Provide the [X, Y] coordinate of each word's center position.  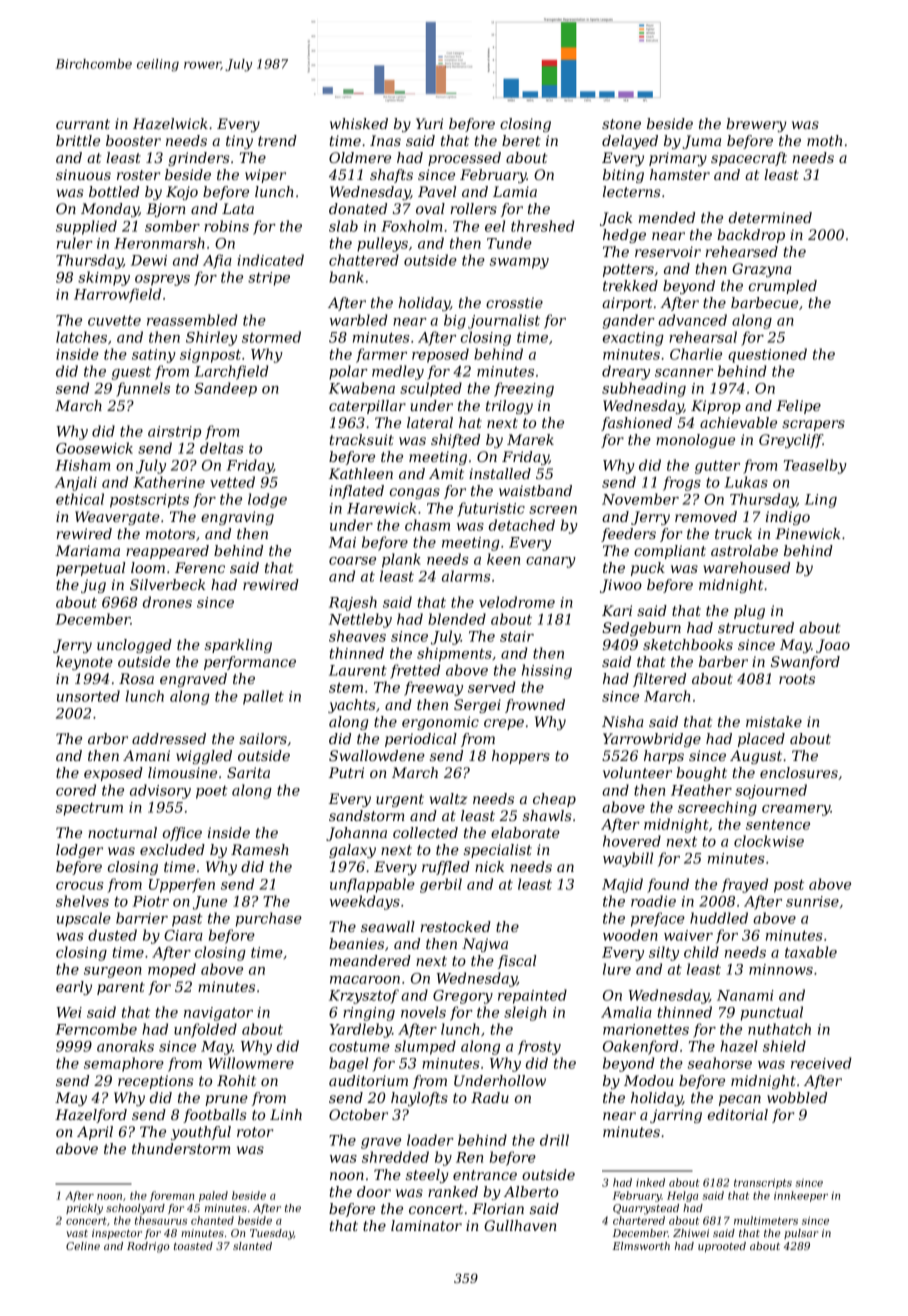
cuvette [114, 320]
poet [212, 792]
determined [770, 217]
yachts [352, 706]
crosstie [514, 302]
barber [723, 661]
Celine [83, 1246]
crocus [79, 886]
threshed [543, 226]
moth [824, 140]
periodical [421, 740]
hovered [632, 841]
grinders [199, 159]
